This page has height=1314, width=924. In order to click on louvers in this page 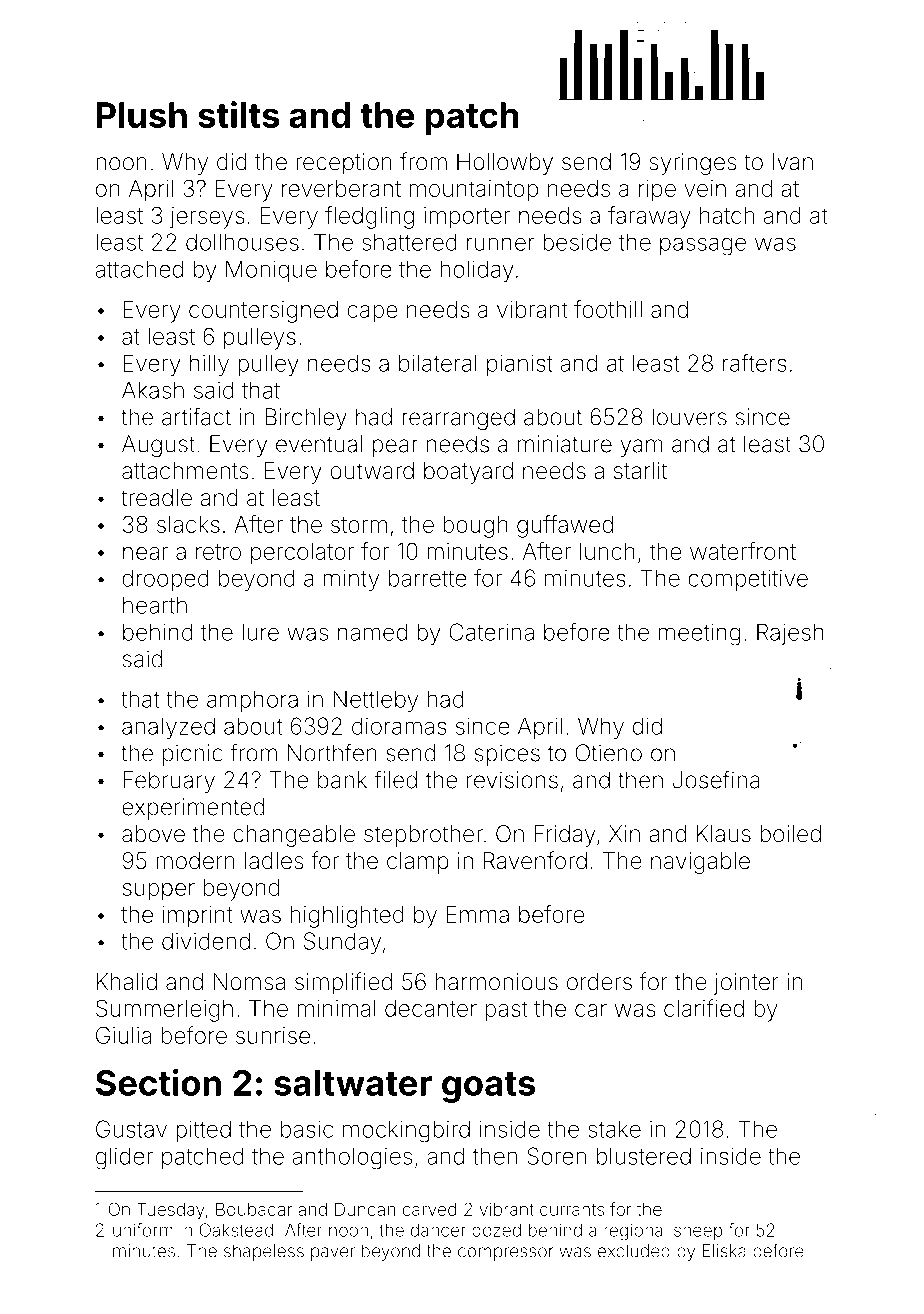, I will do `click(689, 417)`.
